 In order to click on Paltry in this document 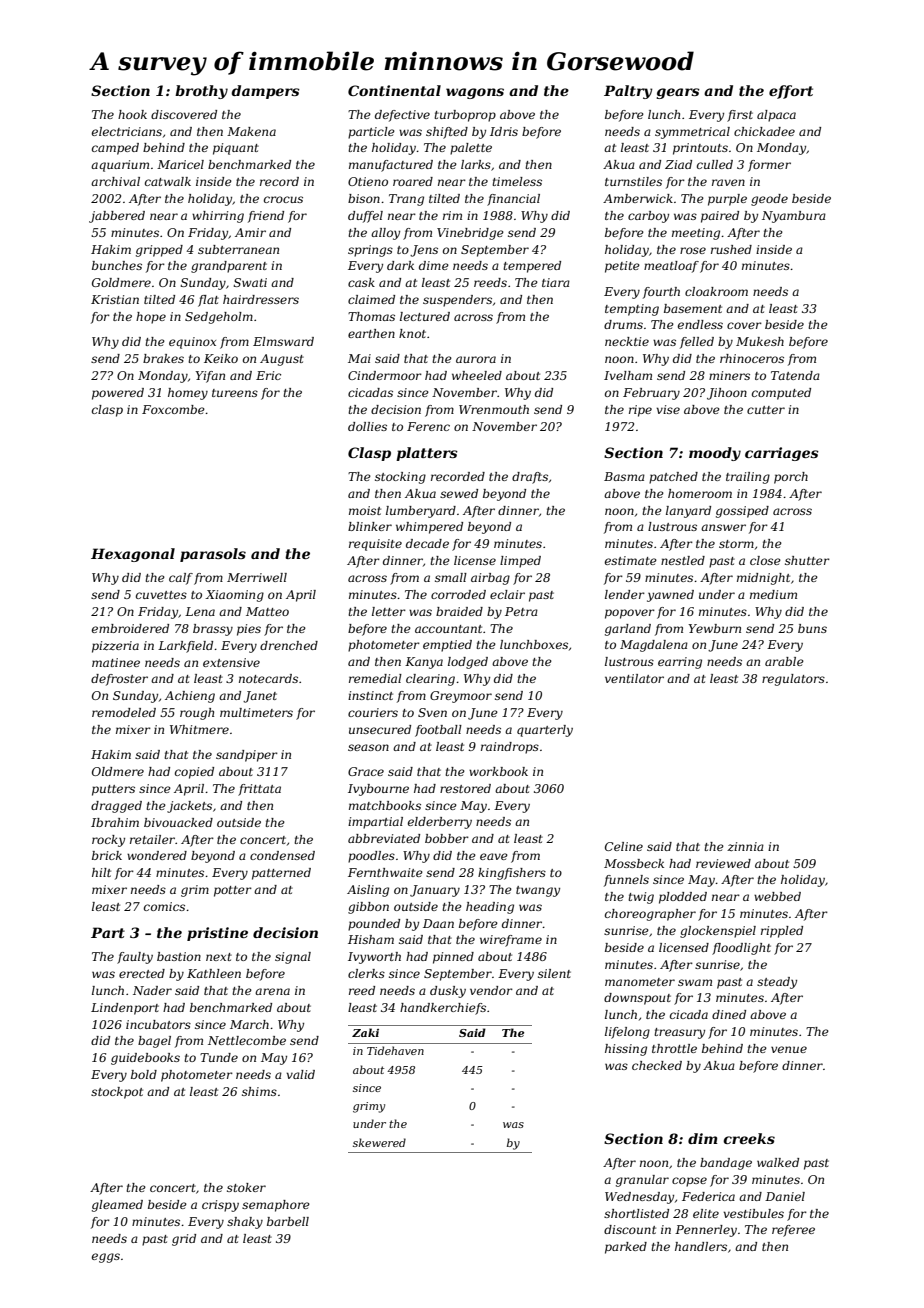, I will do `click(628, 92)`.
